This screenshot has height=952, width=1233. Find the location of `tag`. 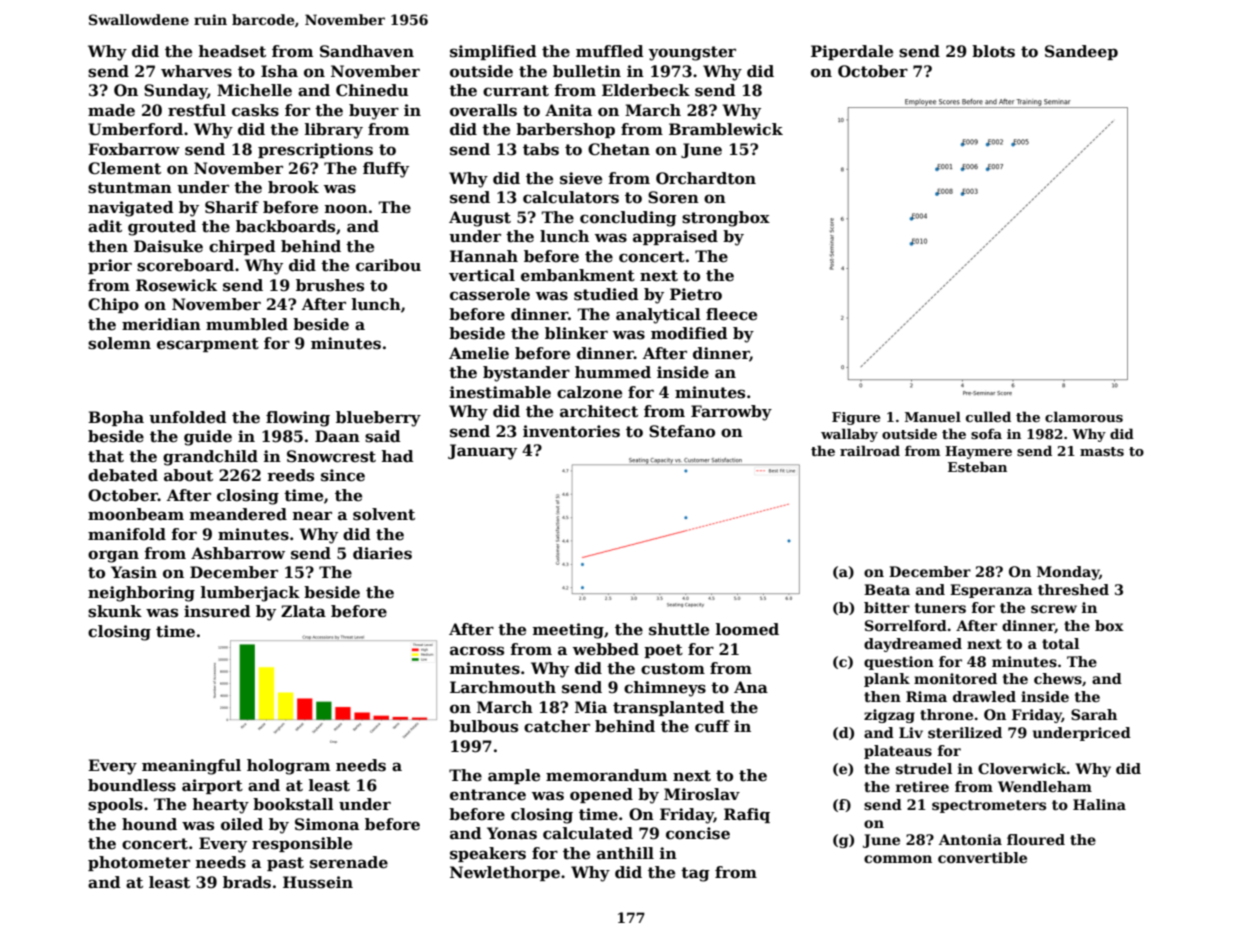

tag is located at coordinates (695, 874).
